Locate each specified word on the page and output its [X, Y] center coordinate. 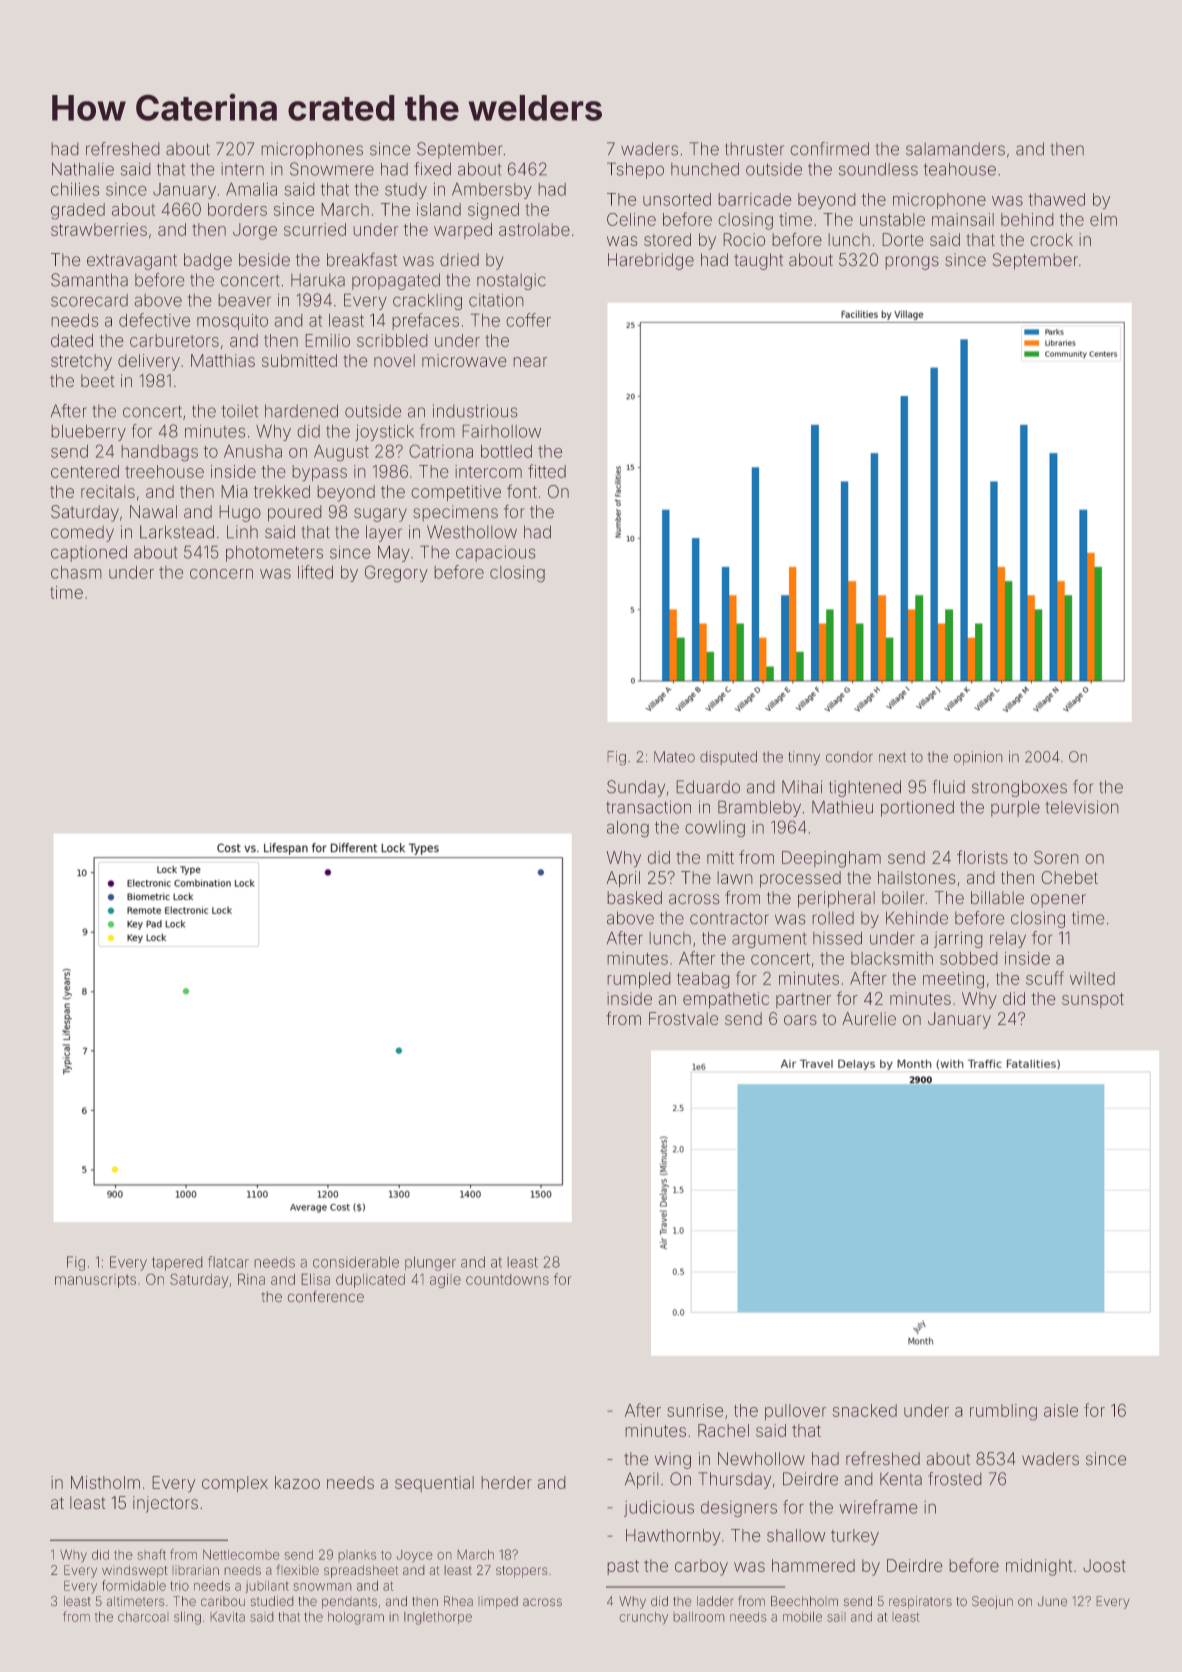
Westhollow [472, 531]
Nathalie [83, 169]
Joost [1104, 1565]
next [892, 757]
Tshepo [635, 171]
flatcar [228, 1262]
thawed [1056, 199]
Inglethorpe [438, 1618]
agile [445, 1281]
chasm [76, 572]
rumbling [1003, 1412]
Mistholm [105, 1482]
